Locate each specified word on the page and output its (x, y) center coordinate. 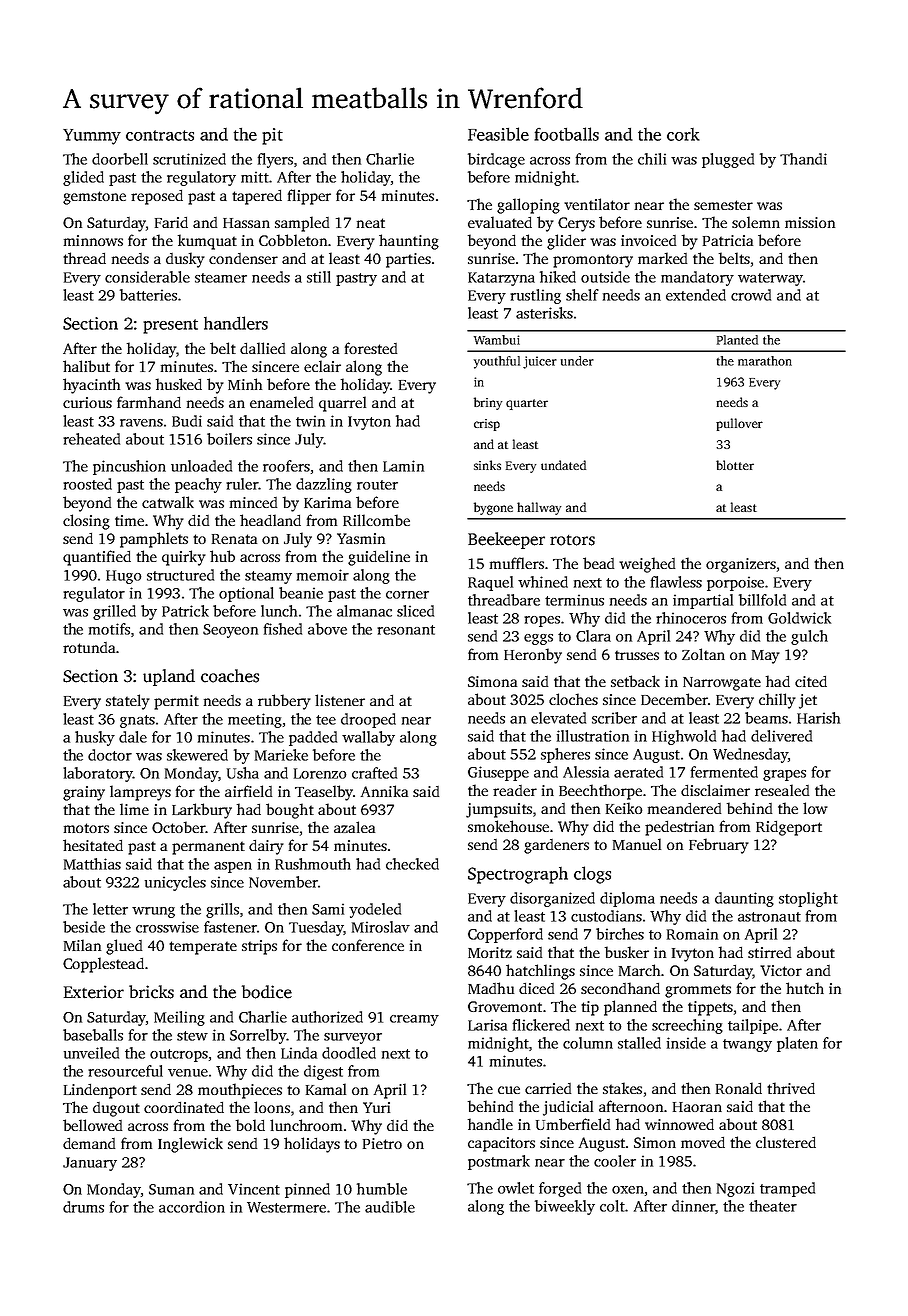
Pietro (382, 1143)
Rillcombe (376, 520)
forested (371, 348)
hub (222, 556)
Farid (171, 222)
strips (259, 947)
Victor (781, 970)
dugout (116, 1109)
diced (536, 988)
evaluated (500, 222)
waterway (770, 279)
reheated (91, 439)
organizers (741, 565)
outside (605, 277)
